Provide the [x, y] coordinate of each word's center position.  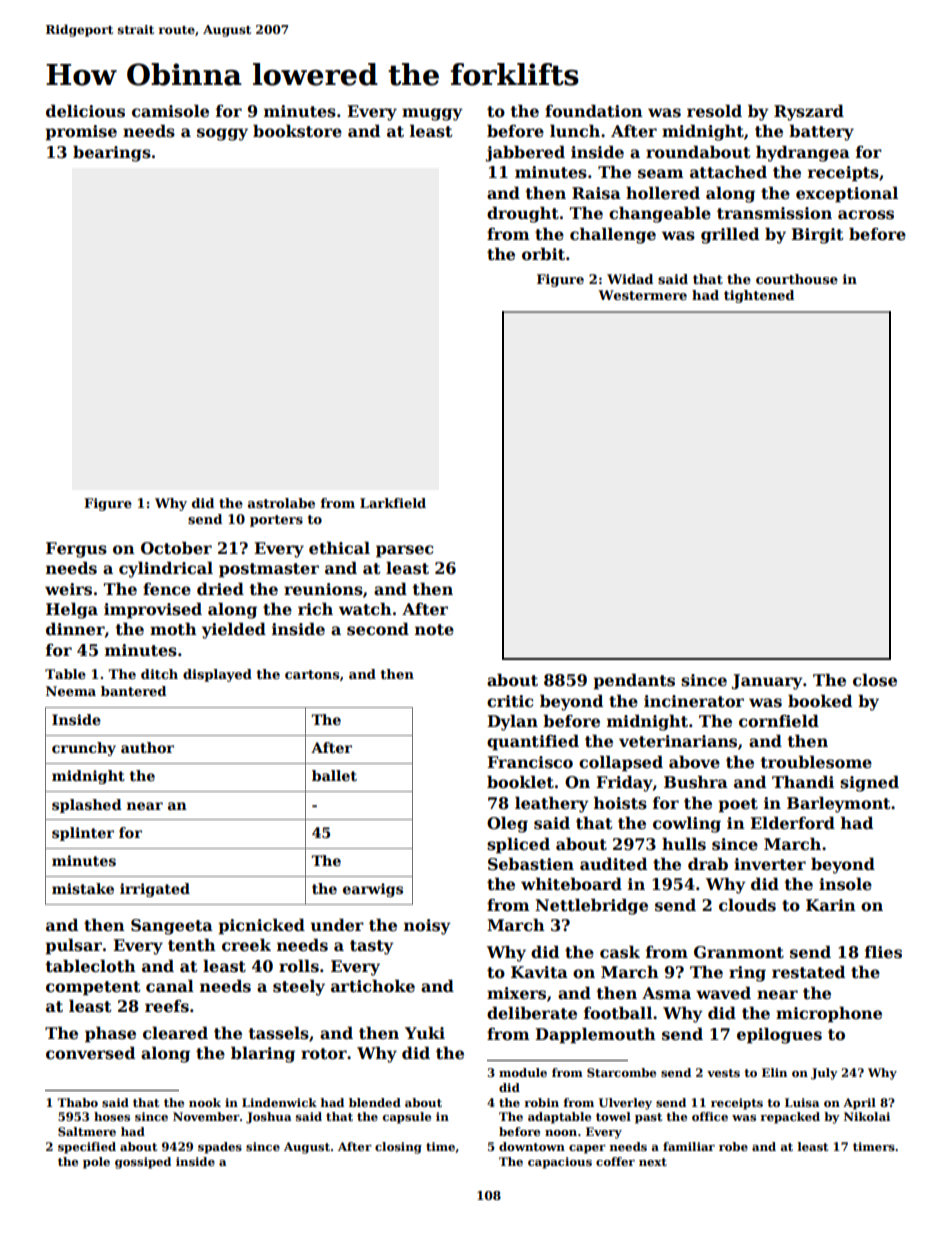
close [875, 680]
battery [821, 132]
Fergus [76, 550]
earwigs [373, 890]
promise [81, 133]
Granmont [739, 952]
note [434, 630]
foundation [594, 111]
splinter [83, 834]
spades [220, 1148]
